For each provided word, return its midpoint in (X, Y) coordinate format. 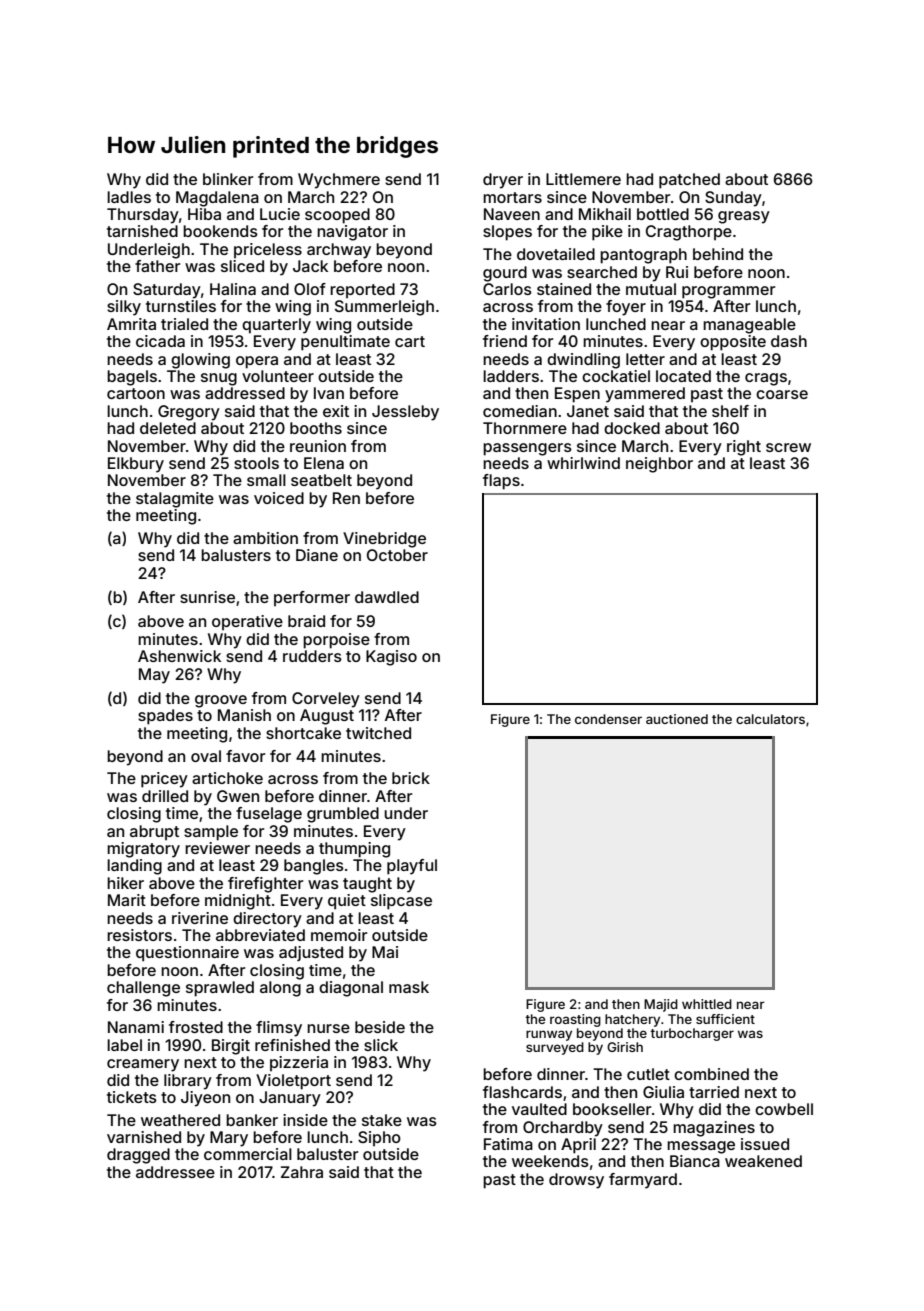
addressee (175, 1172)
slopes (507, 233)
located (683, 376)
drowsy (576, 1181)
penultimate (345, 343)
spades (165, 717)
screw (788, 447)
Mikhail (605, 214)
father (157, 266)
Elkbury (136, 465)
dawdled (387, 597)
